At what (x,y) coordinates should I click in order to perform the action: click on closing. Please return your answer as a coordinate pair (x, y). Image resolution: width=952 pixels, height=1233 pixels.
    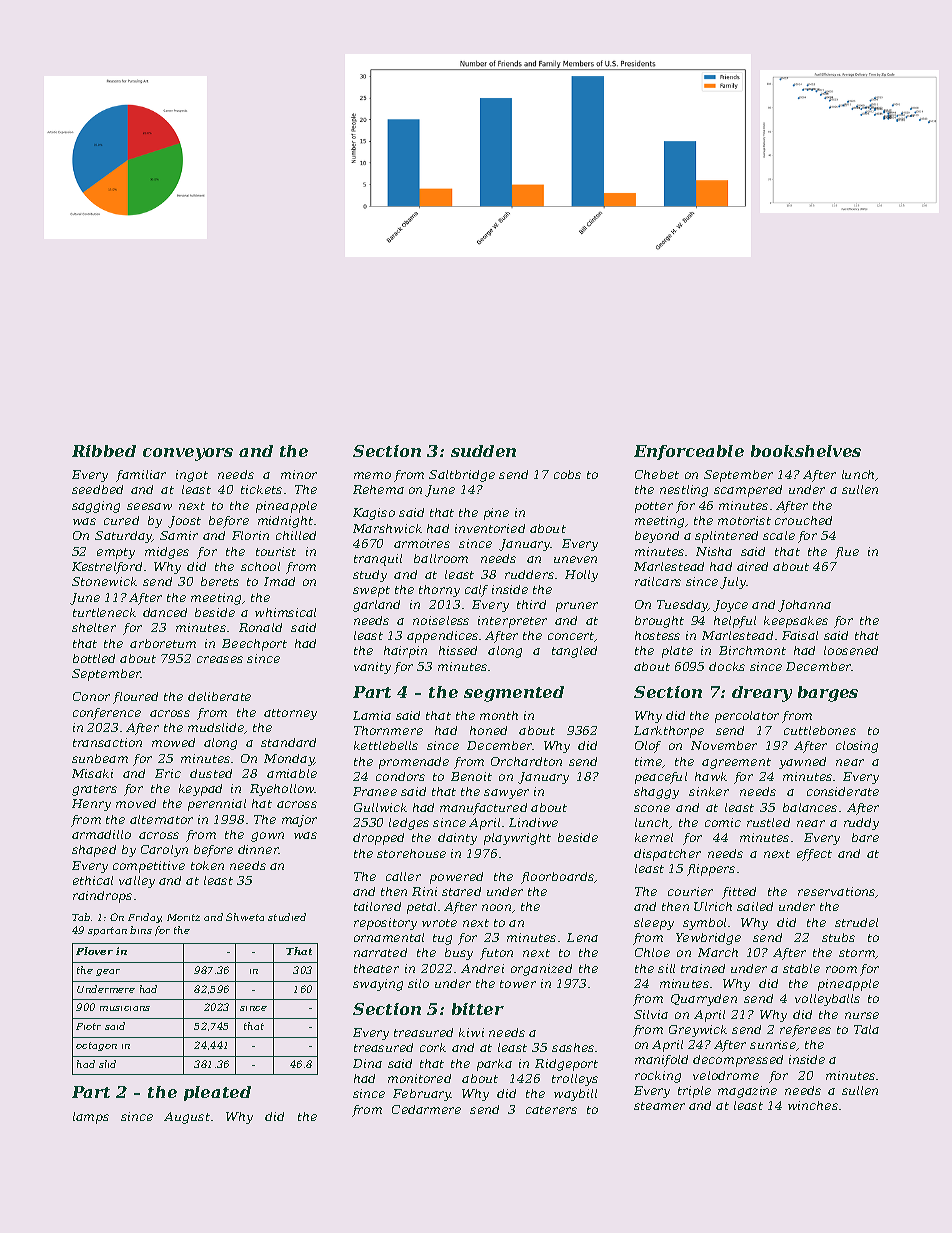
    Looking at the image, I should click on (857, 747).
